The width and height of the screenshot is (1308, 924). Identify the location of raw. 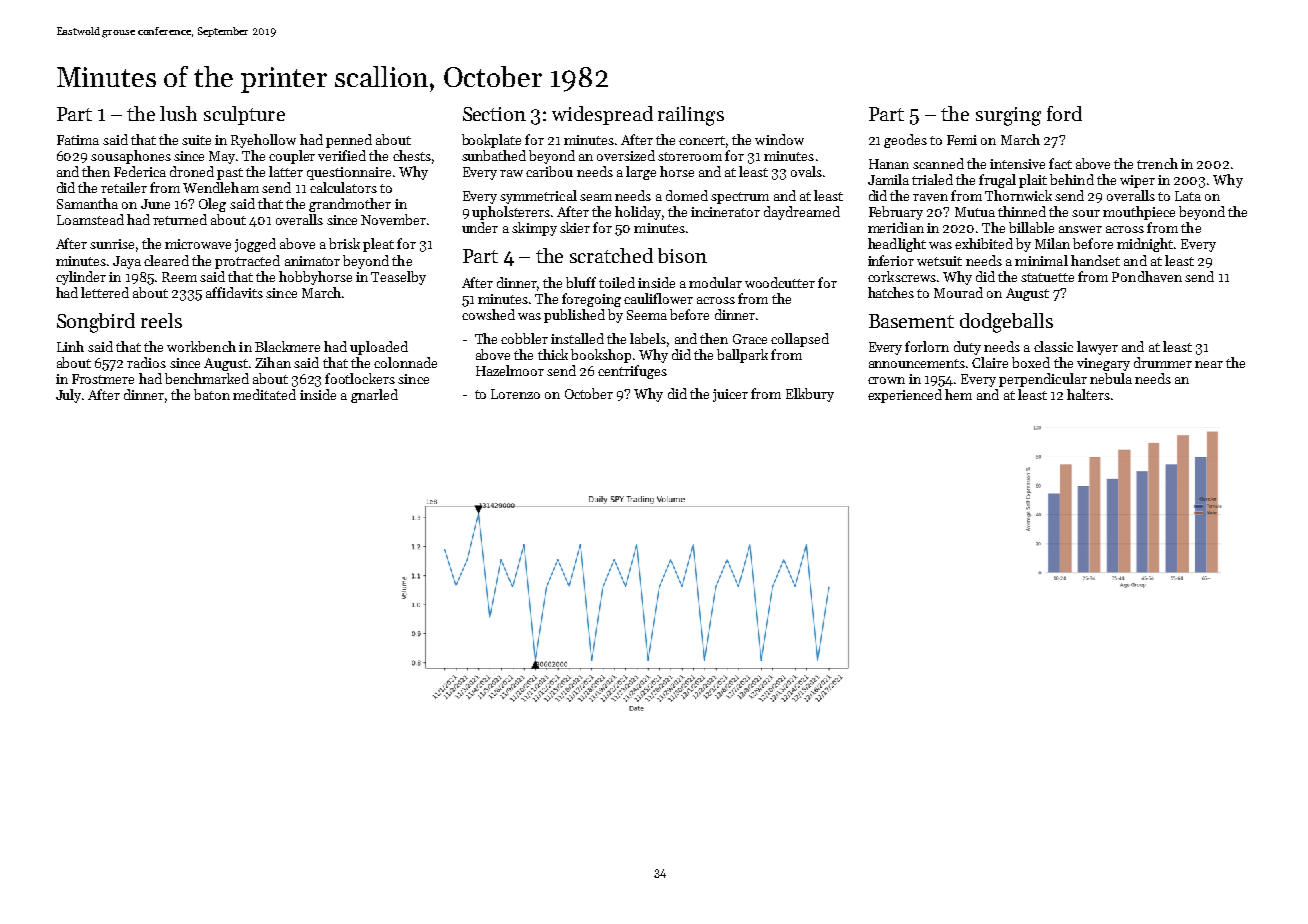
(511, 173).
